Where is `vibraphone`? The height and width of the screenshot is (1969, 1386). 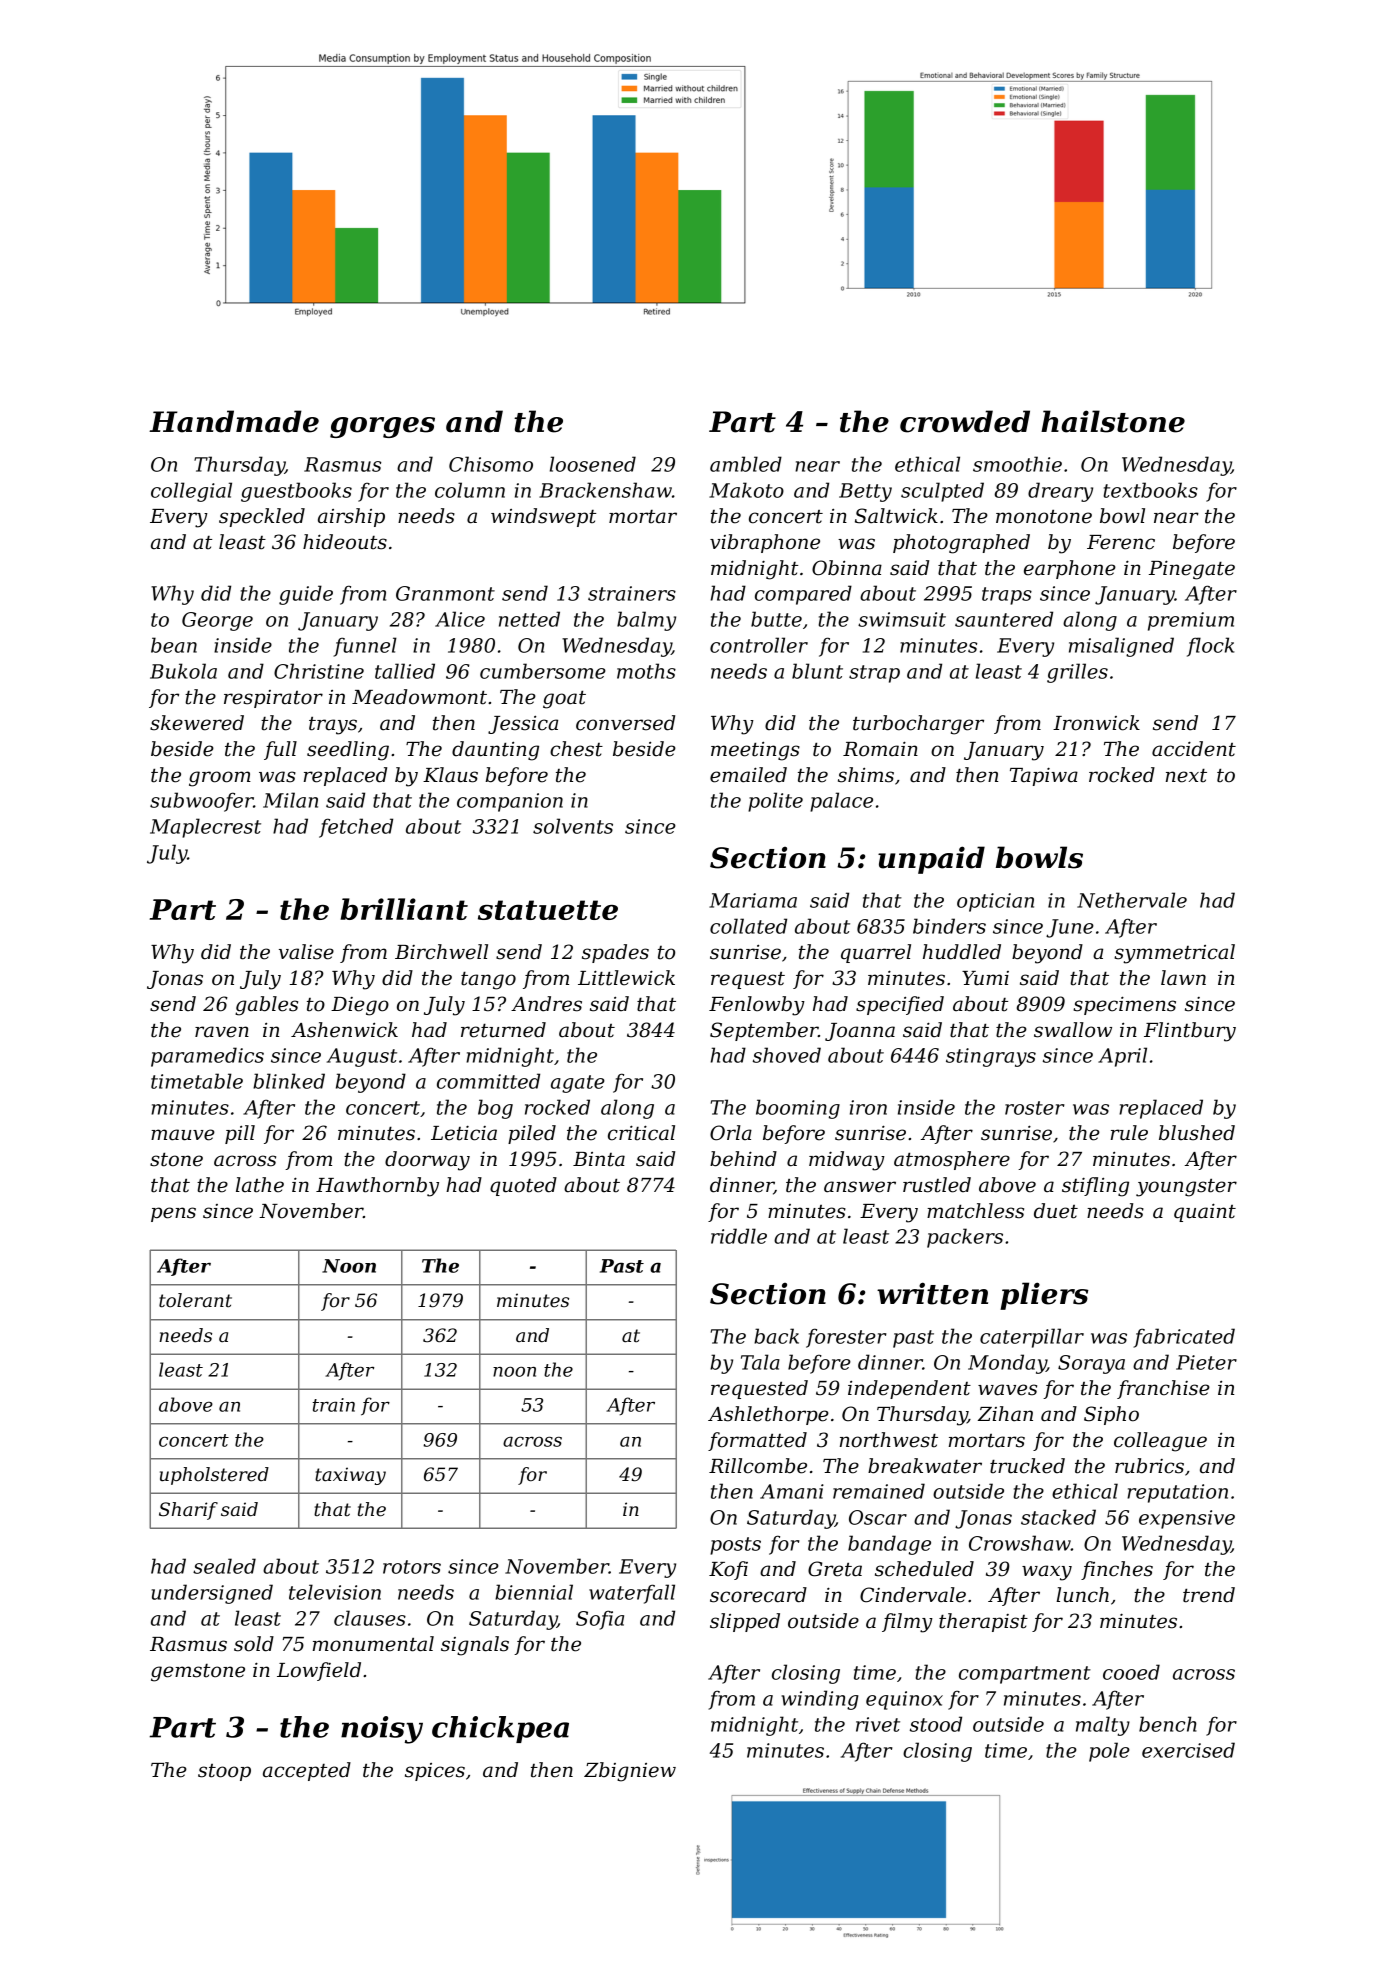 vibraphone is located at coordinates (765, 543).
